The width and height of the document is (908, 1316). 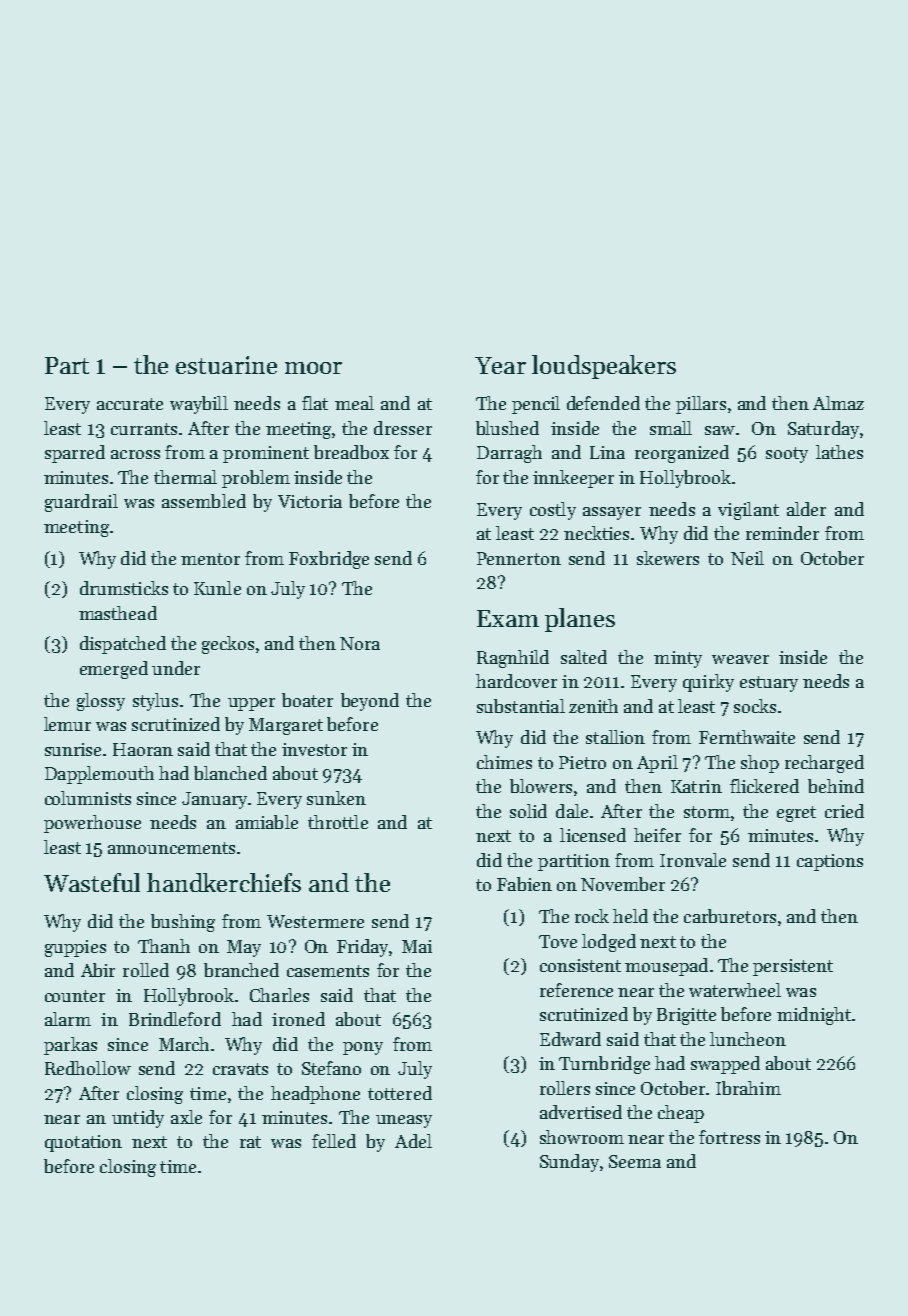 What do you see at coordinates (226, 365) in the document?
I see `estuarine` at bounding box center [226, 365].
